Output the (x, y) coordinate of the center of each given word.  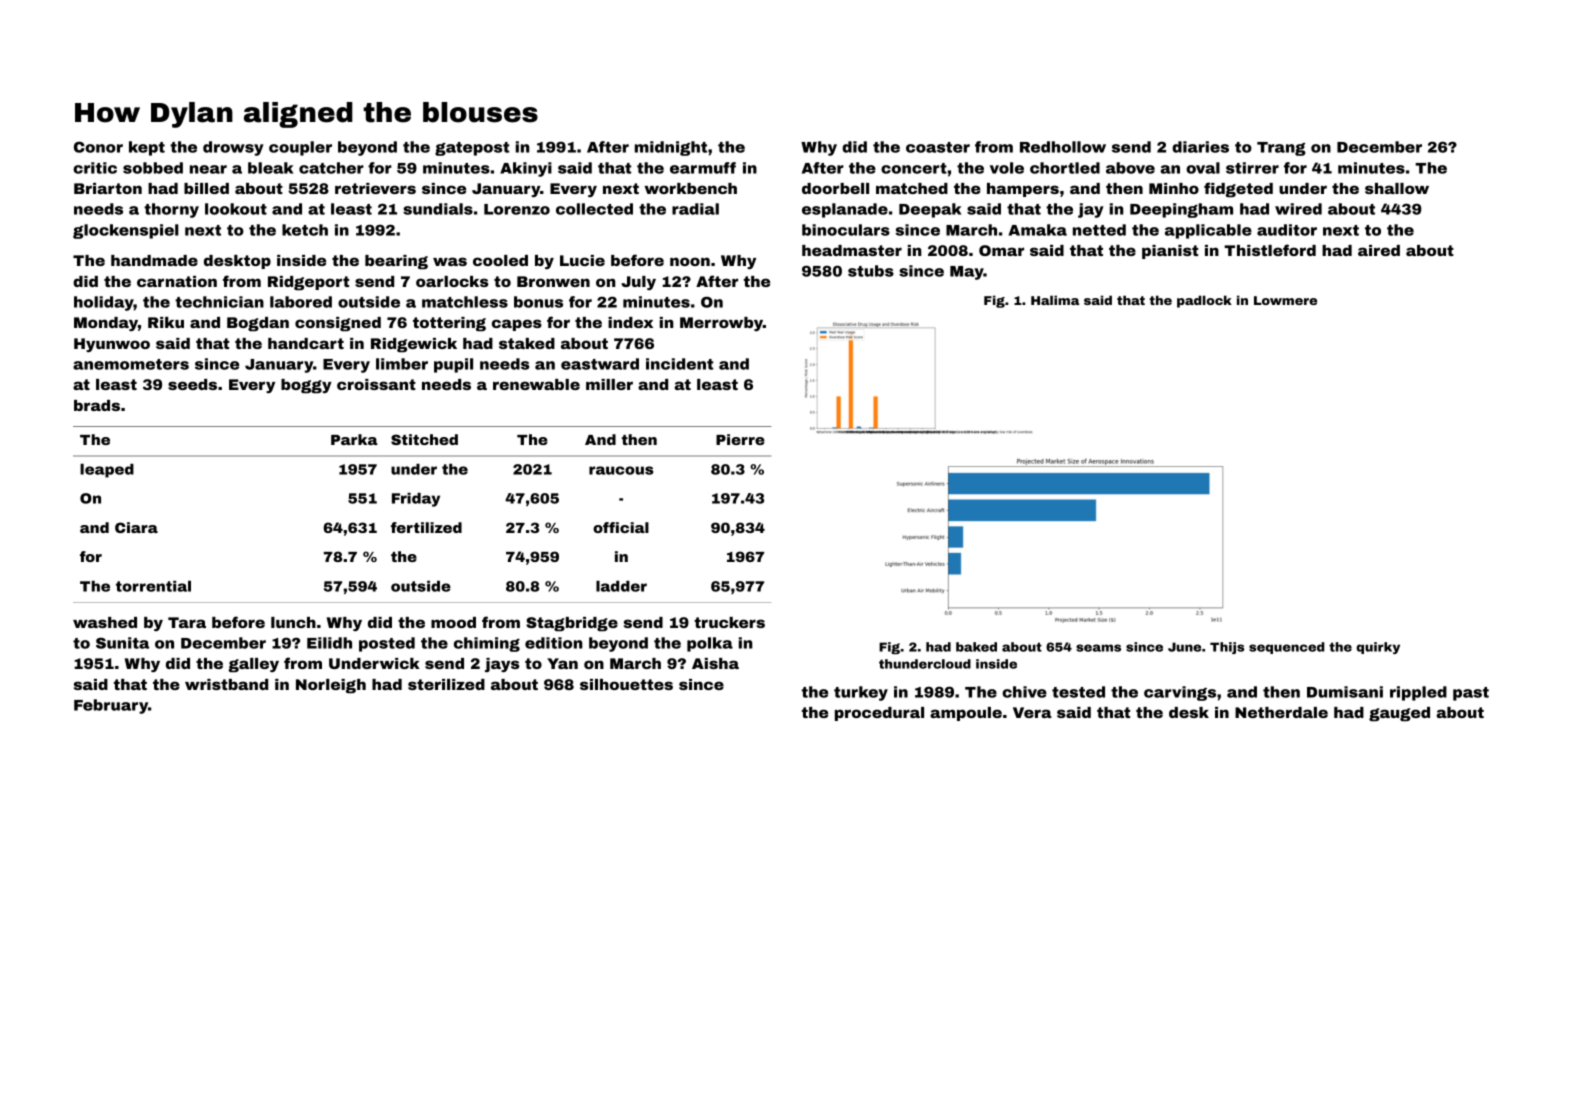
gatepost (472, 149)
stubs (871, 271)
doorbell (835, 188)
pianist (1170, 252)
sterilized (446, 684)
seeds (192, 384)
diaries (1200, 147)
